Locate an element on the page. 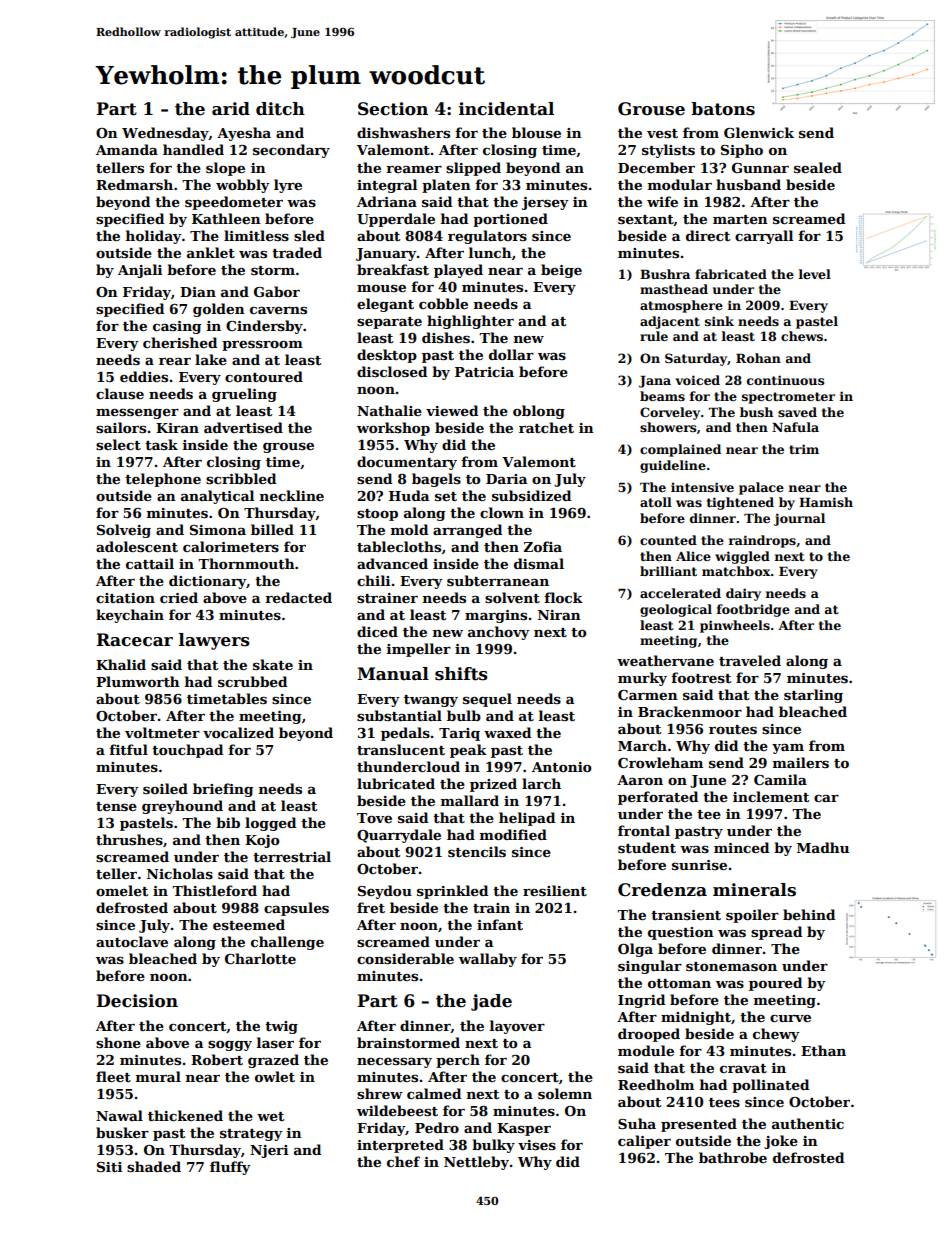  Ethan is located at coordinates (823, 1050).
